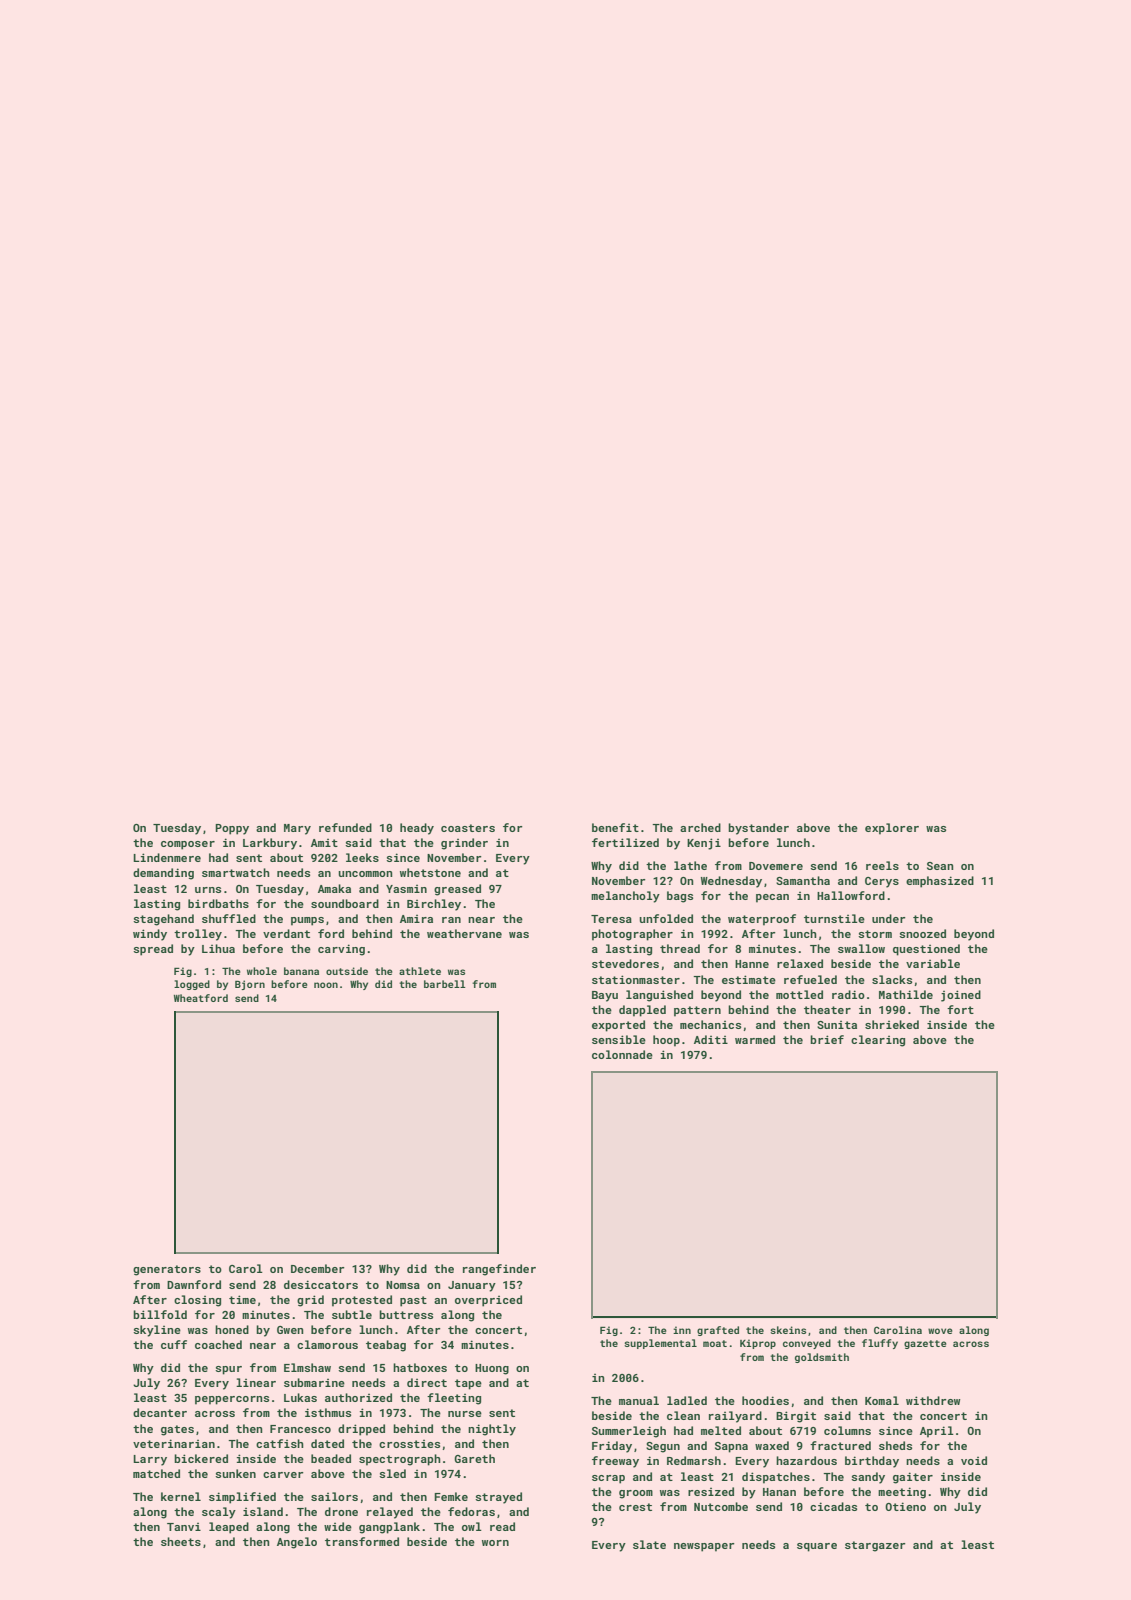  Describe the element at coordinates (297, 1543) in the document. I see `Angelo` at that location.
